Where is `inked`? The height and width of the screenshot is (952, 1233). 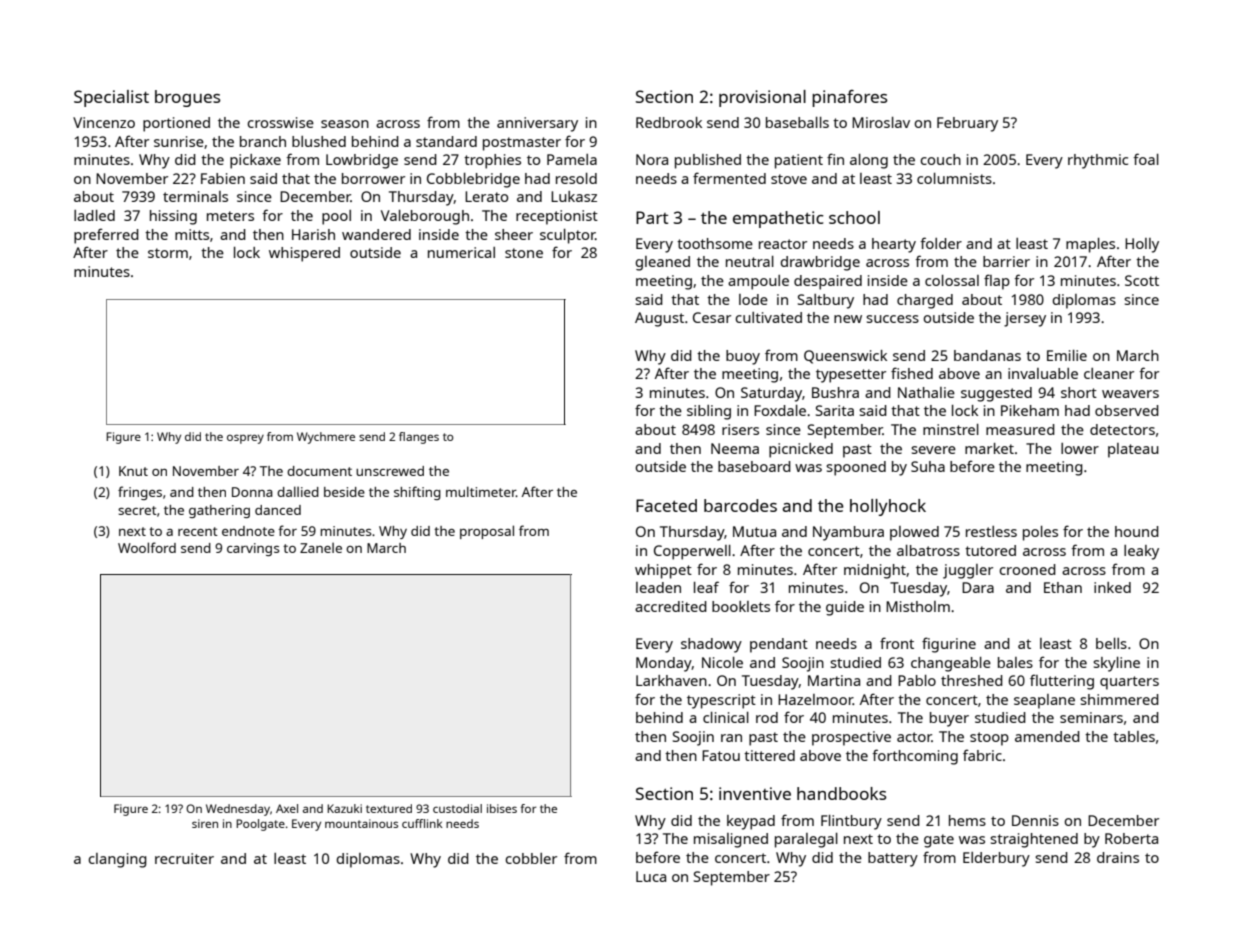 inked is located at coordinates (1112, 587).
